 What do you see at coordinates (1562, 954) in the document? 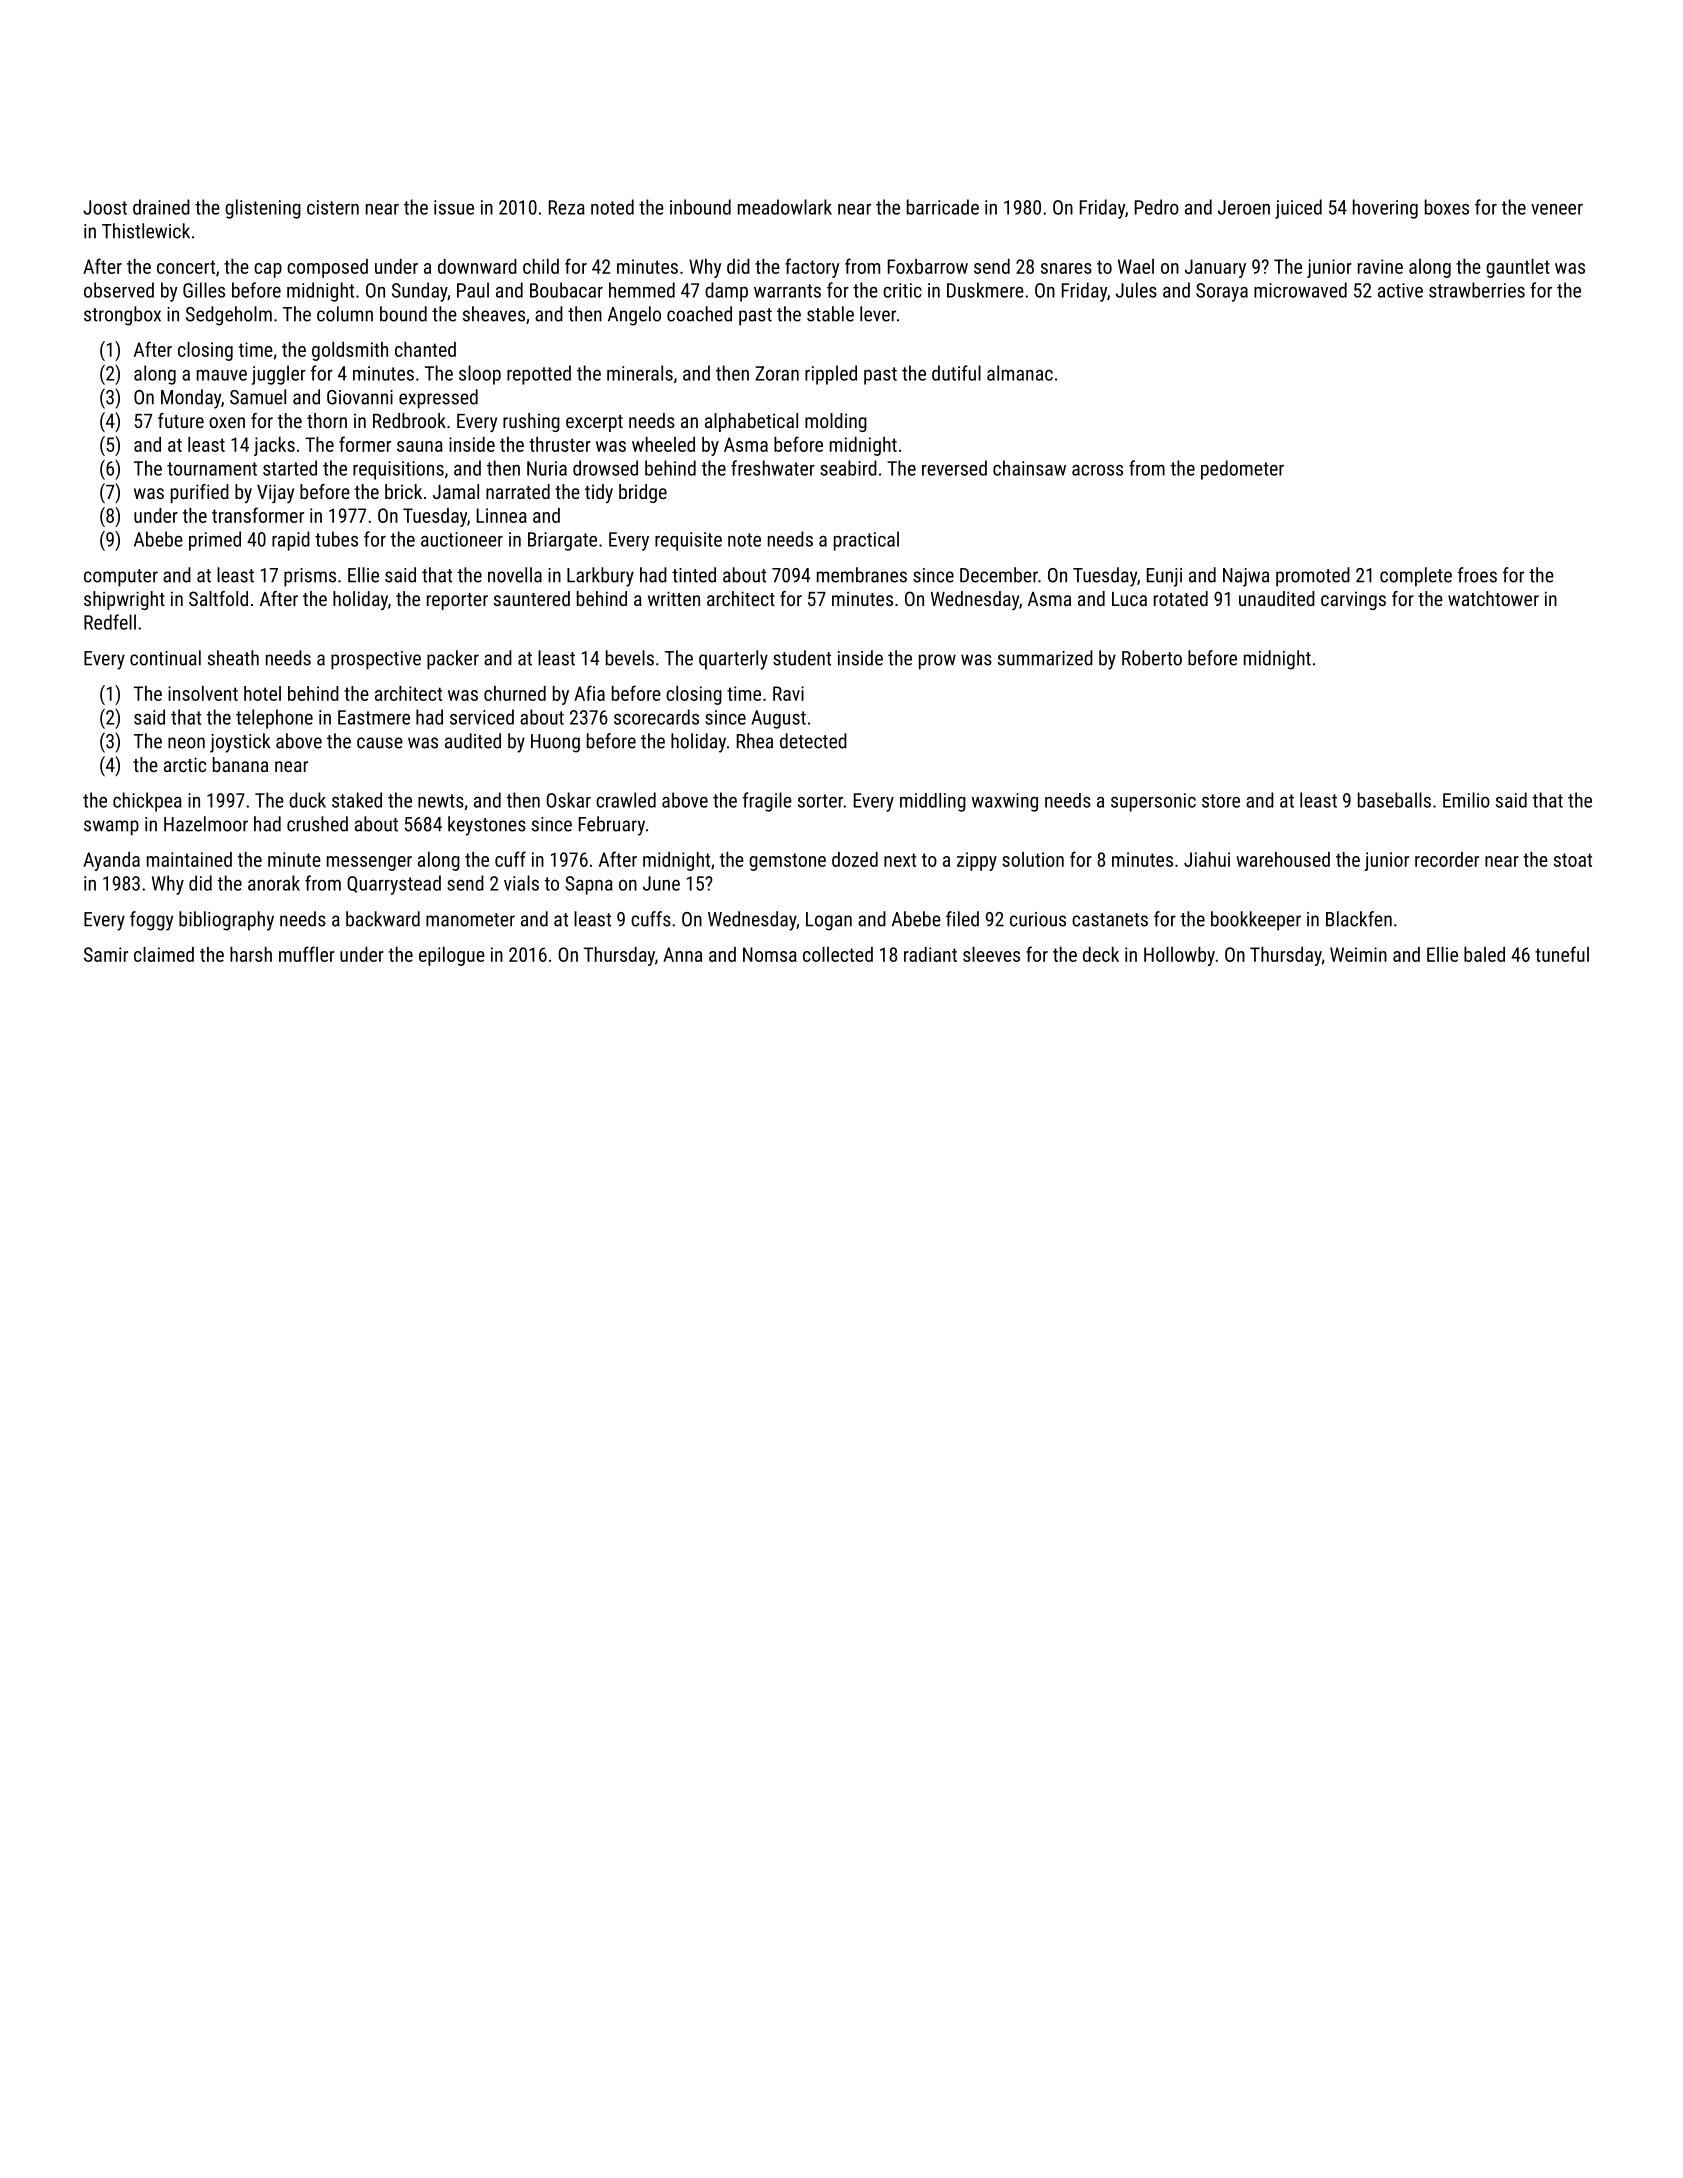
I see `tuneful` at bounding box center [1562, 954].
